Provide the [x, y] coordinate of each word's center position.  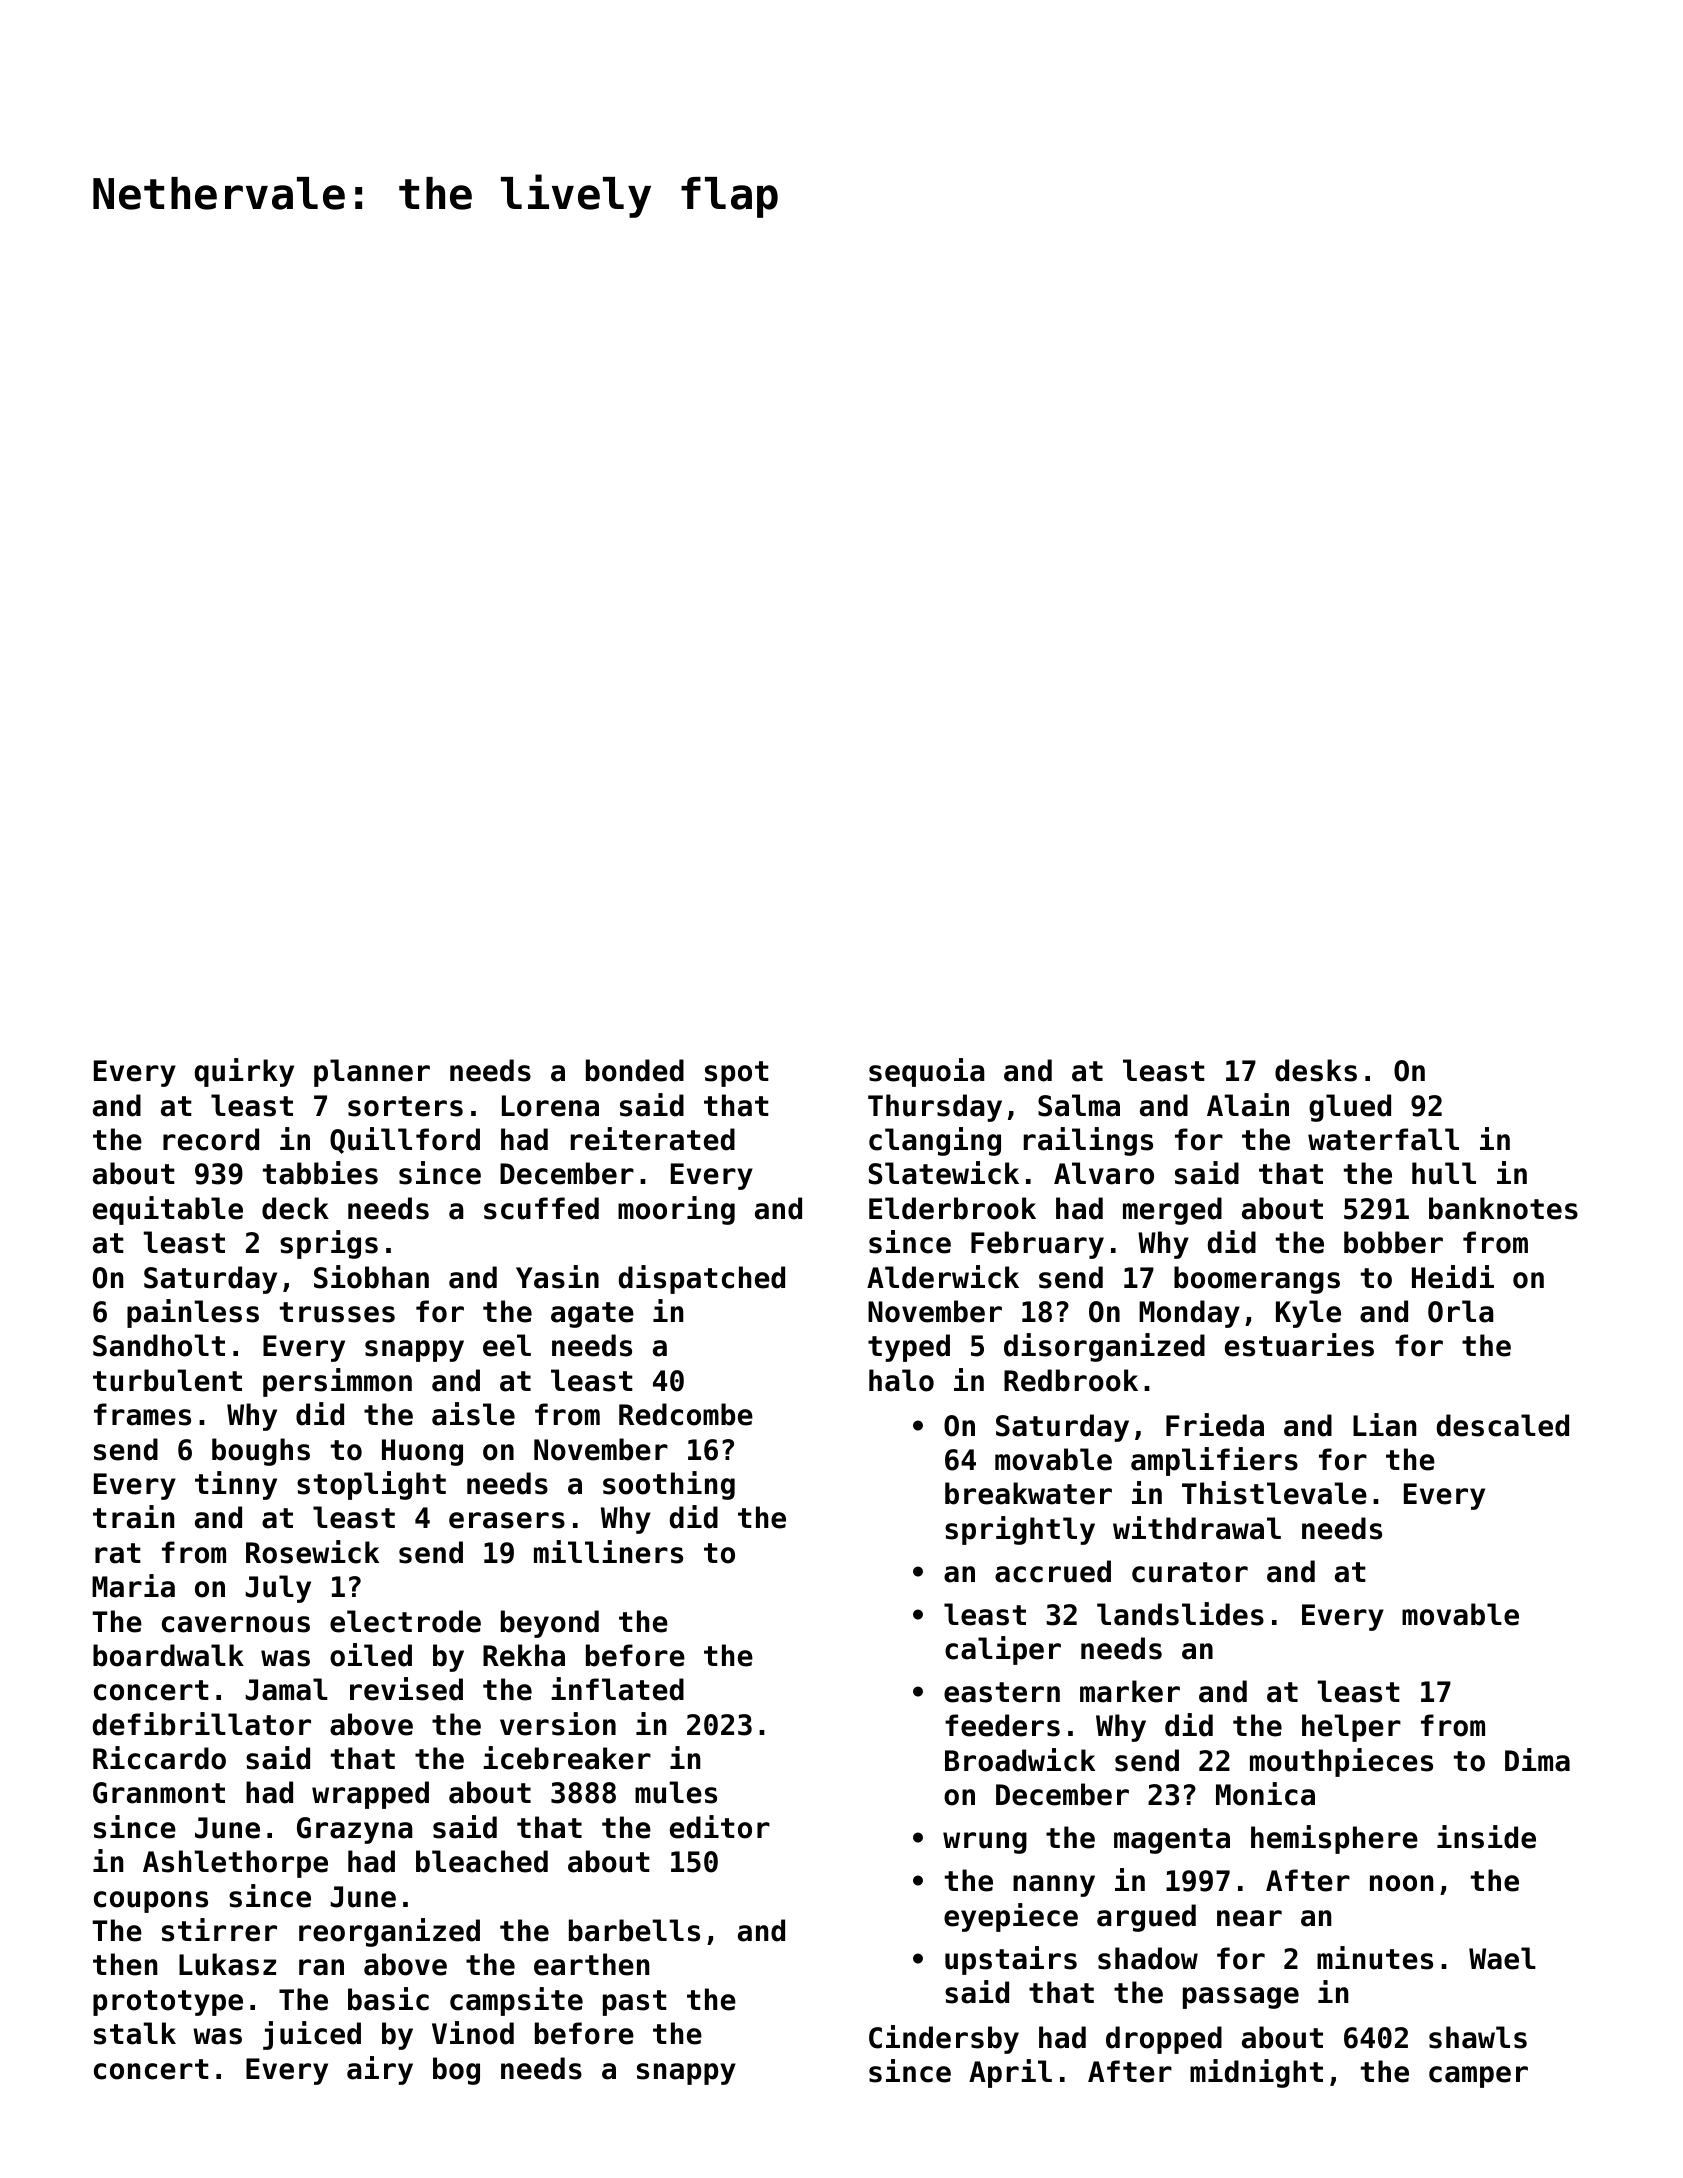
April [1010, 2073]
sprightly [1020, 1530]
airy [380, 2070]
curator [1190, 1572]
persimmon [337, 1382]
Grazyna [355, 1830]
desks [1316, 1070]
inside [1486, 1837]
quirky [244, 1072]
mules [676, 1792]
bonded [635, 1070]
